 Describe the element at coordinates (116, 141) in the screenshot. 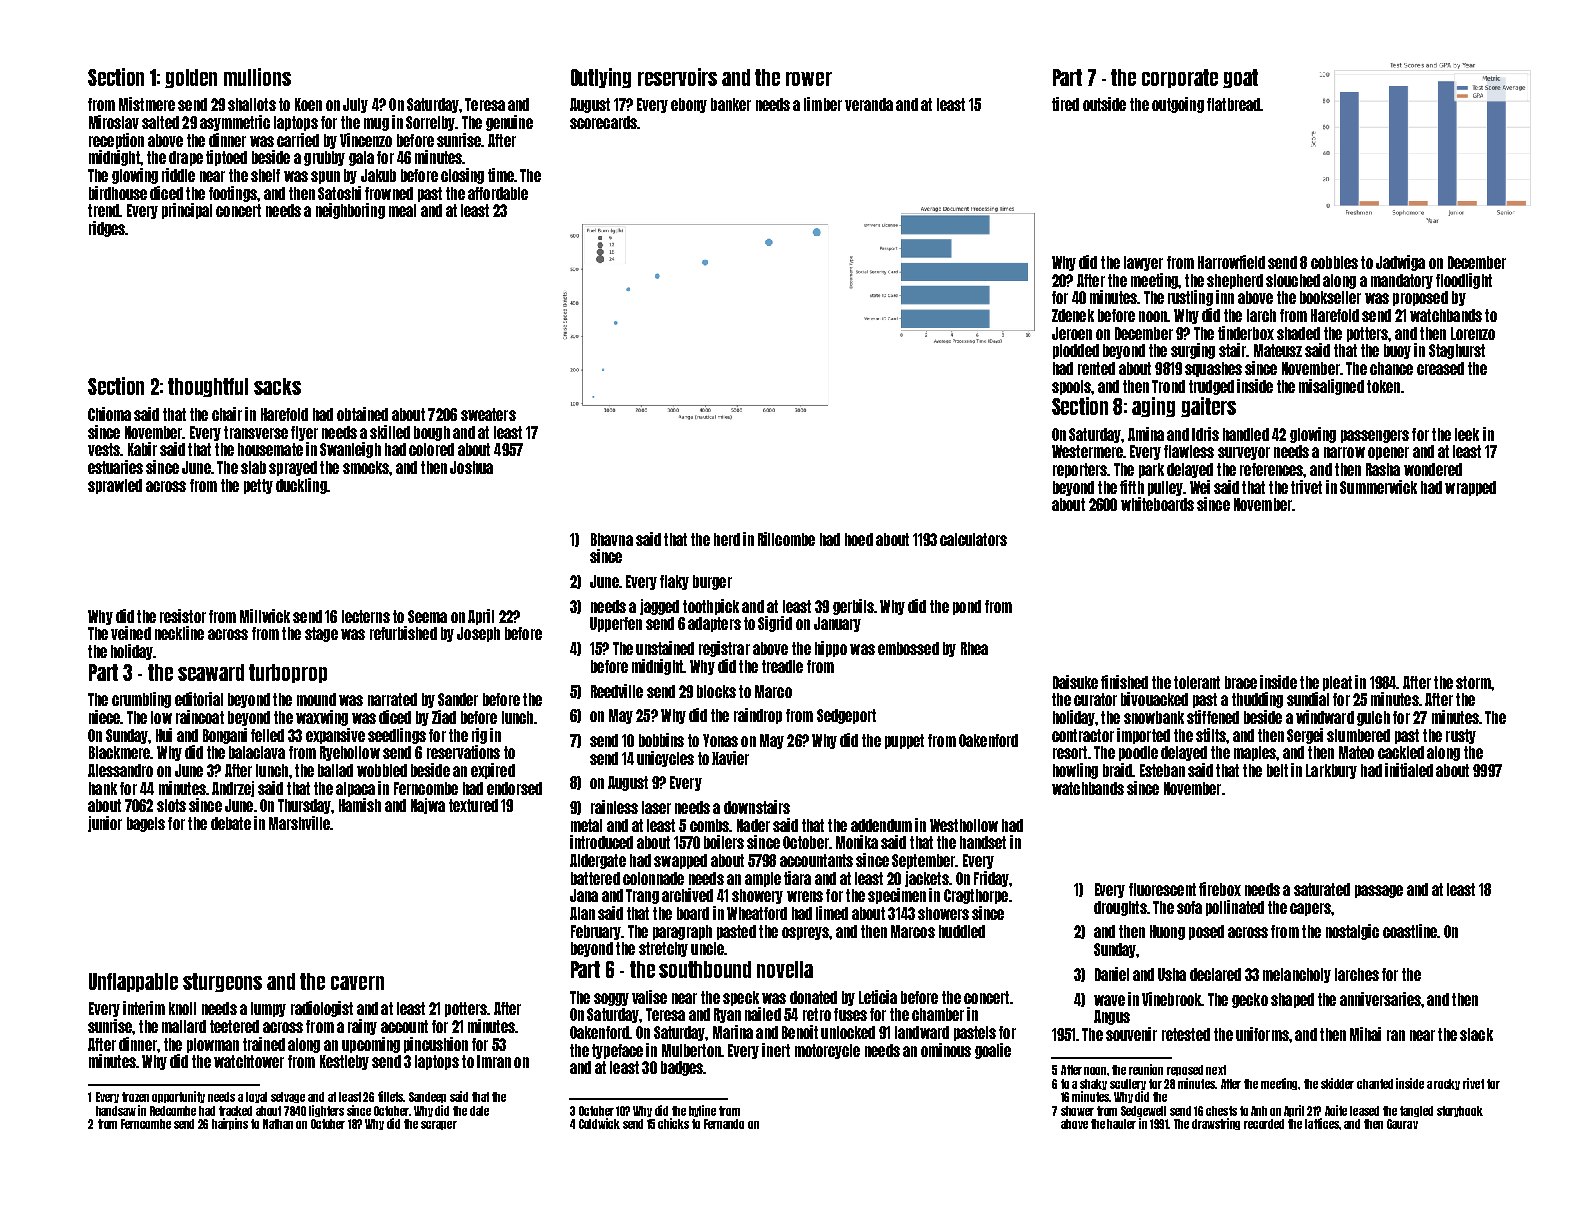

I see `reception` at that location.
